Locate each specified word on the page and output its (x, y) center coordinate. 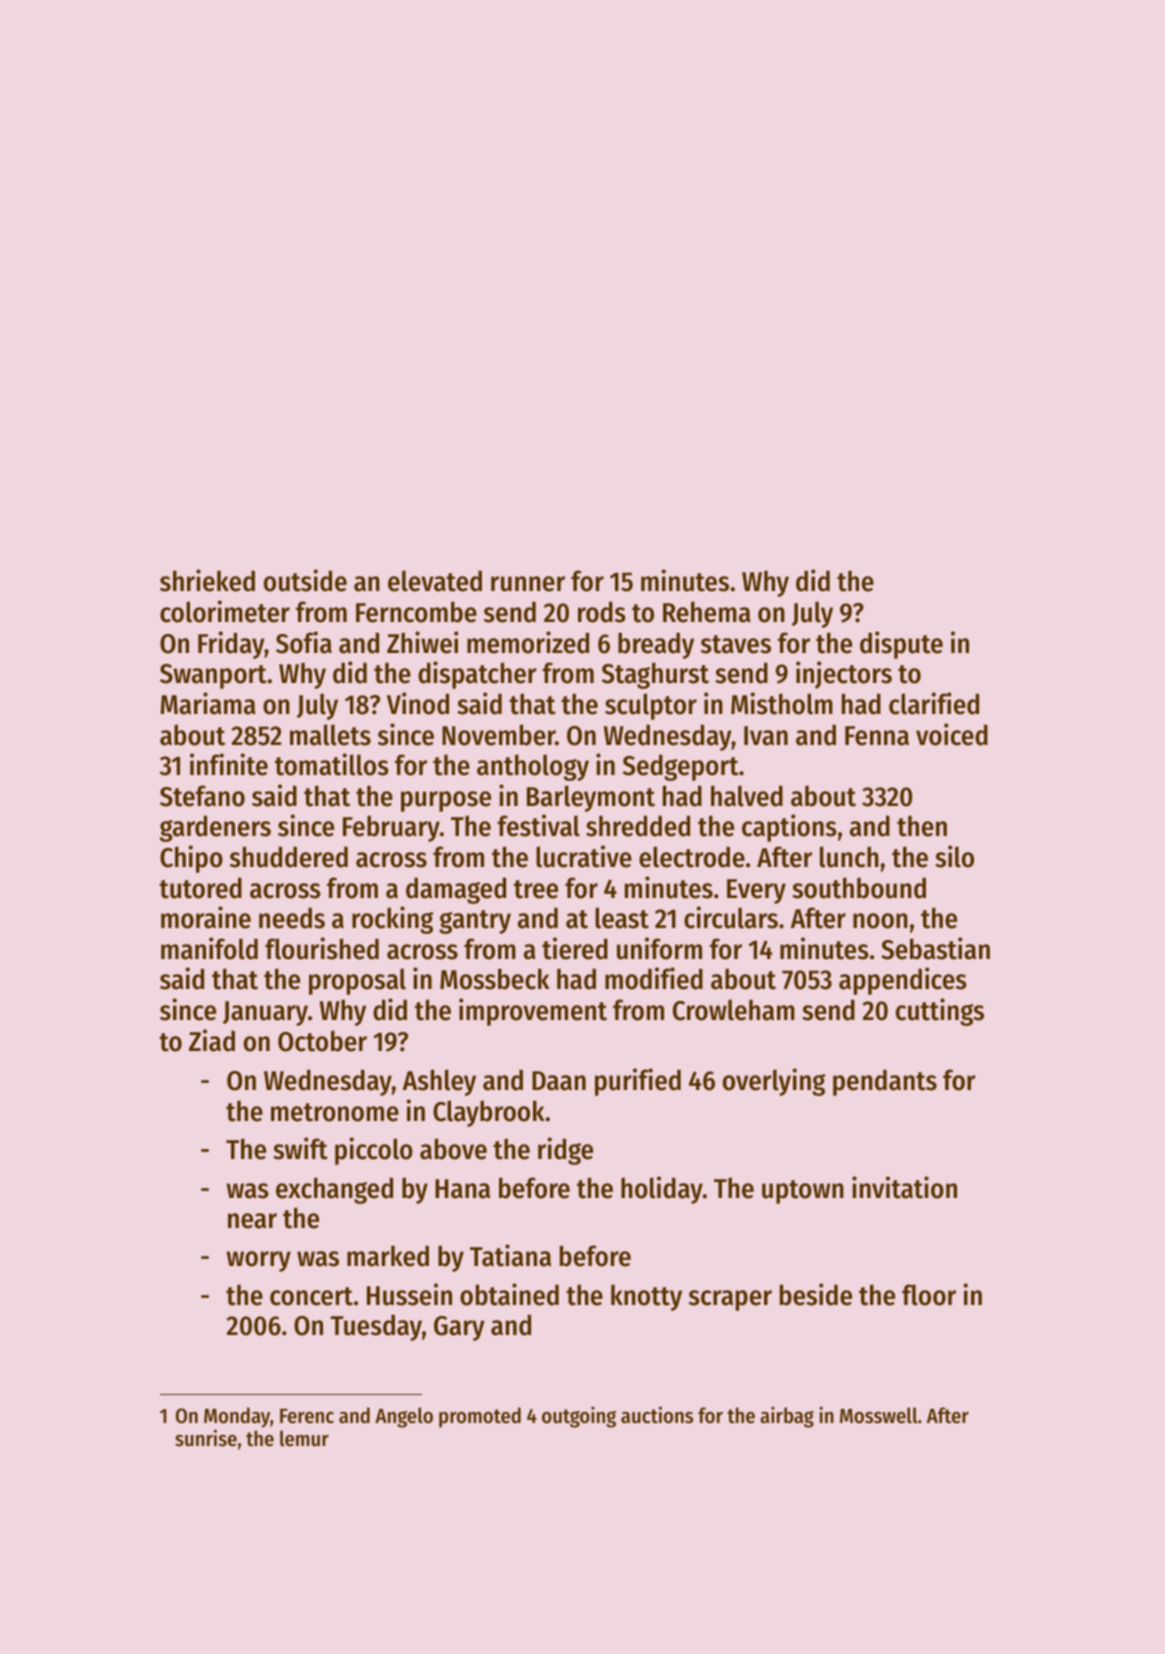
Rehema (707, 612)
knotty (646, 1297)
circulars (731, 917)
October (322, 1041)
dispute (901, 645)
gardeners (215, 828)
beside (816, 1294)
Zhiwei (423, 642)
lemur (304, 1438)
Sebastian (935, 948)
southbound (859, 888)
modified (654, 978)
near (252, 1221)
